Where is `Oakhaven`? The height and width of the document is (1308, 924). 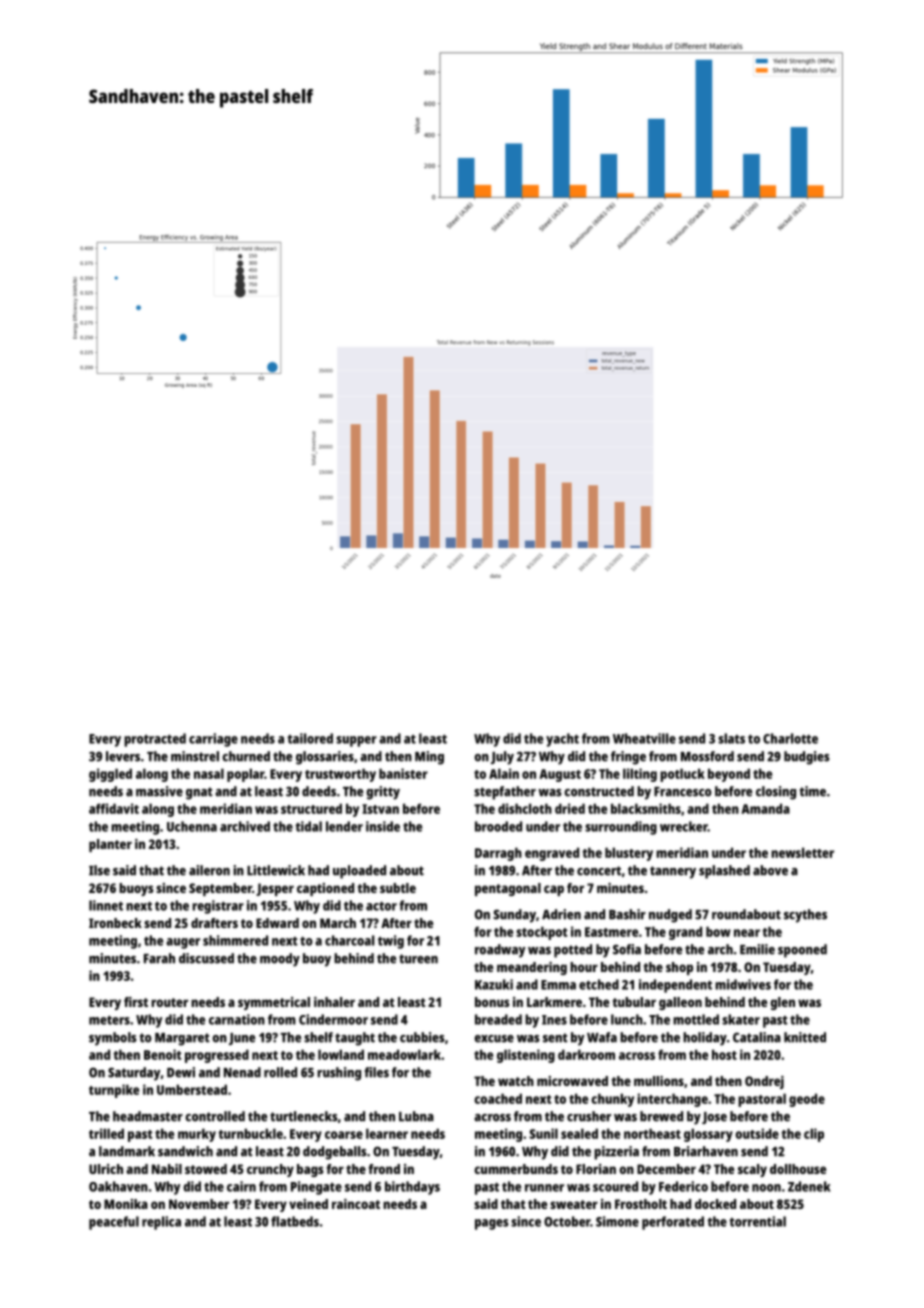 Oakhaven is located at coordinates (118, 1186).
